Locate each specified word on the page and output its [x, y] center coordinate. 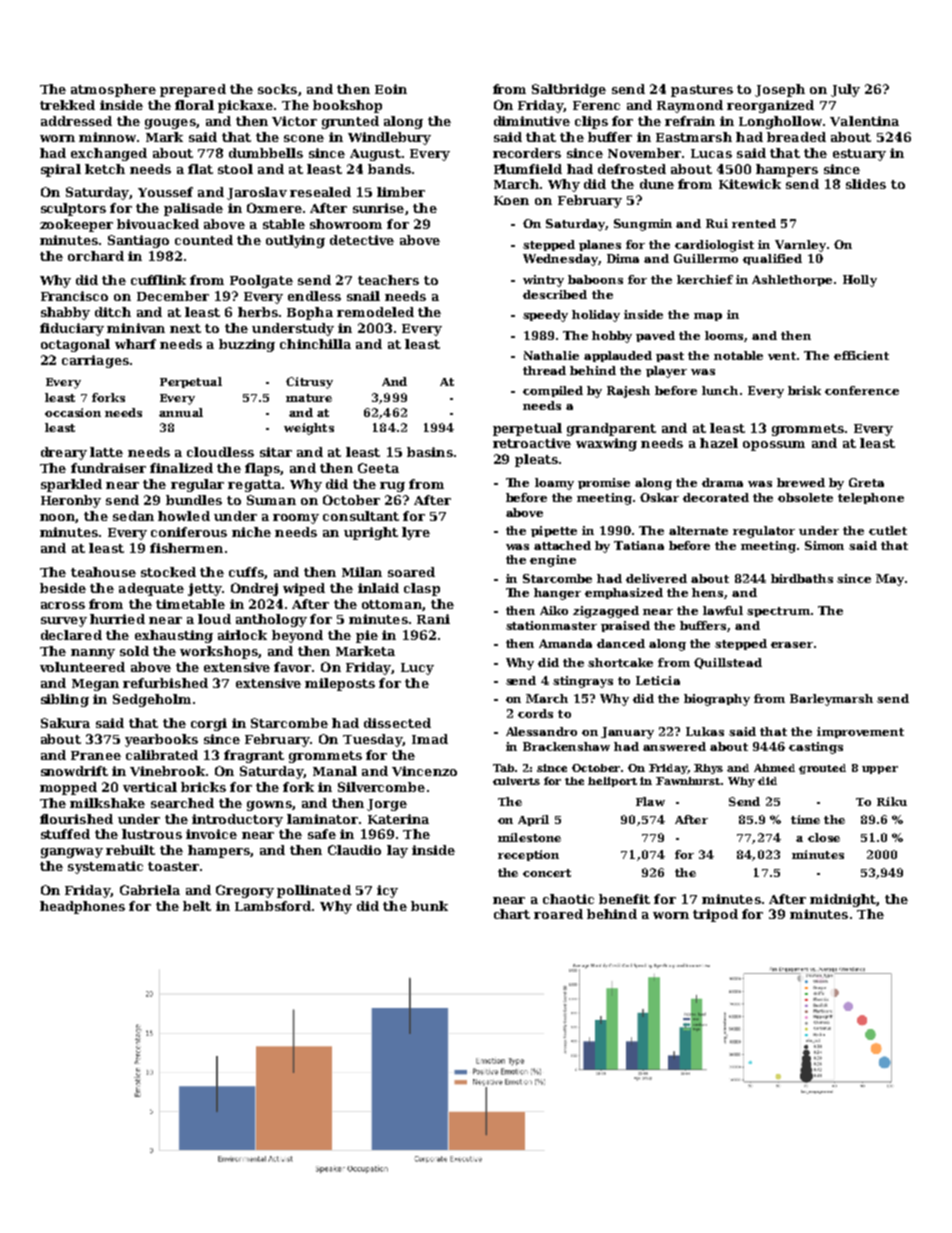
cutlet [888, 530]
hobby [612, 337]
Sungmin [643, 225]
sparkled [71, 485]
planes [600, 245]
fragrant [254, 756]
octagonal [75, 345]
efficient [861, 355]
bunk [429, 906]
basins [430, 452]
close [824, 837]
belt [197, 906]
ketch [105, 169]
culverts [516, 781]
